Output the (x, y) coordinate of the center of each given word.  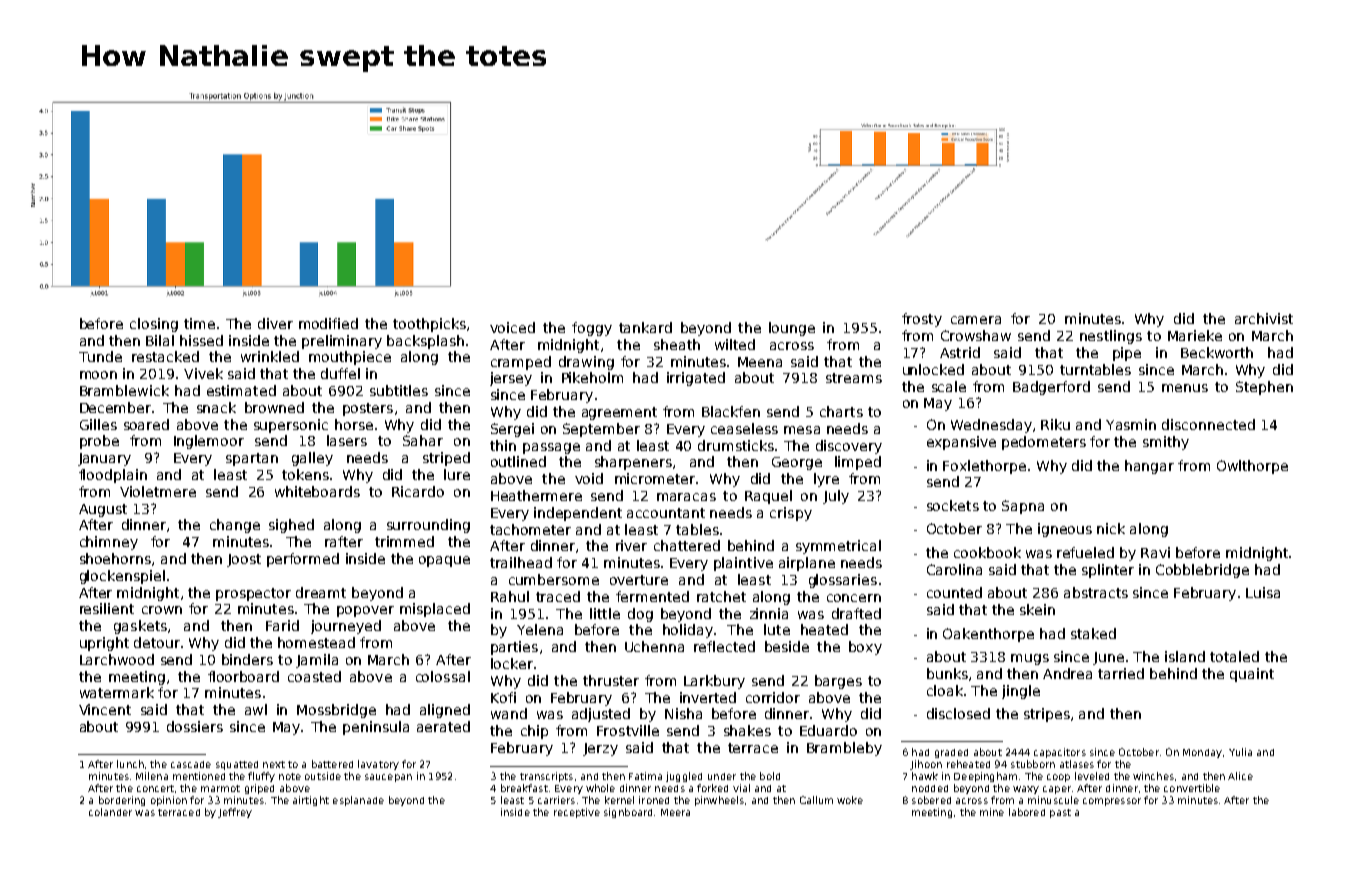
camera (976, 320)
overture (639, 580)
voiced (512, 327)
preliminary (342, 342)
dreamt (321, 592)
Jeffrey (235, 813)
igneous (1065, 530)
